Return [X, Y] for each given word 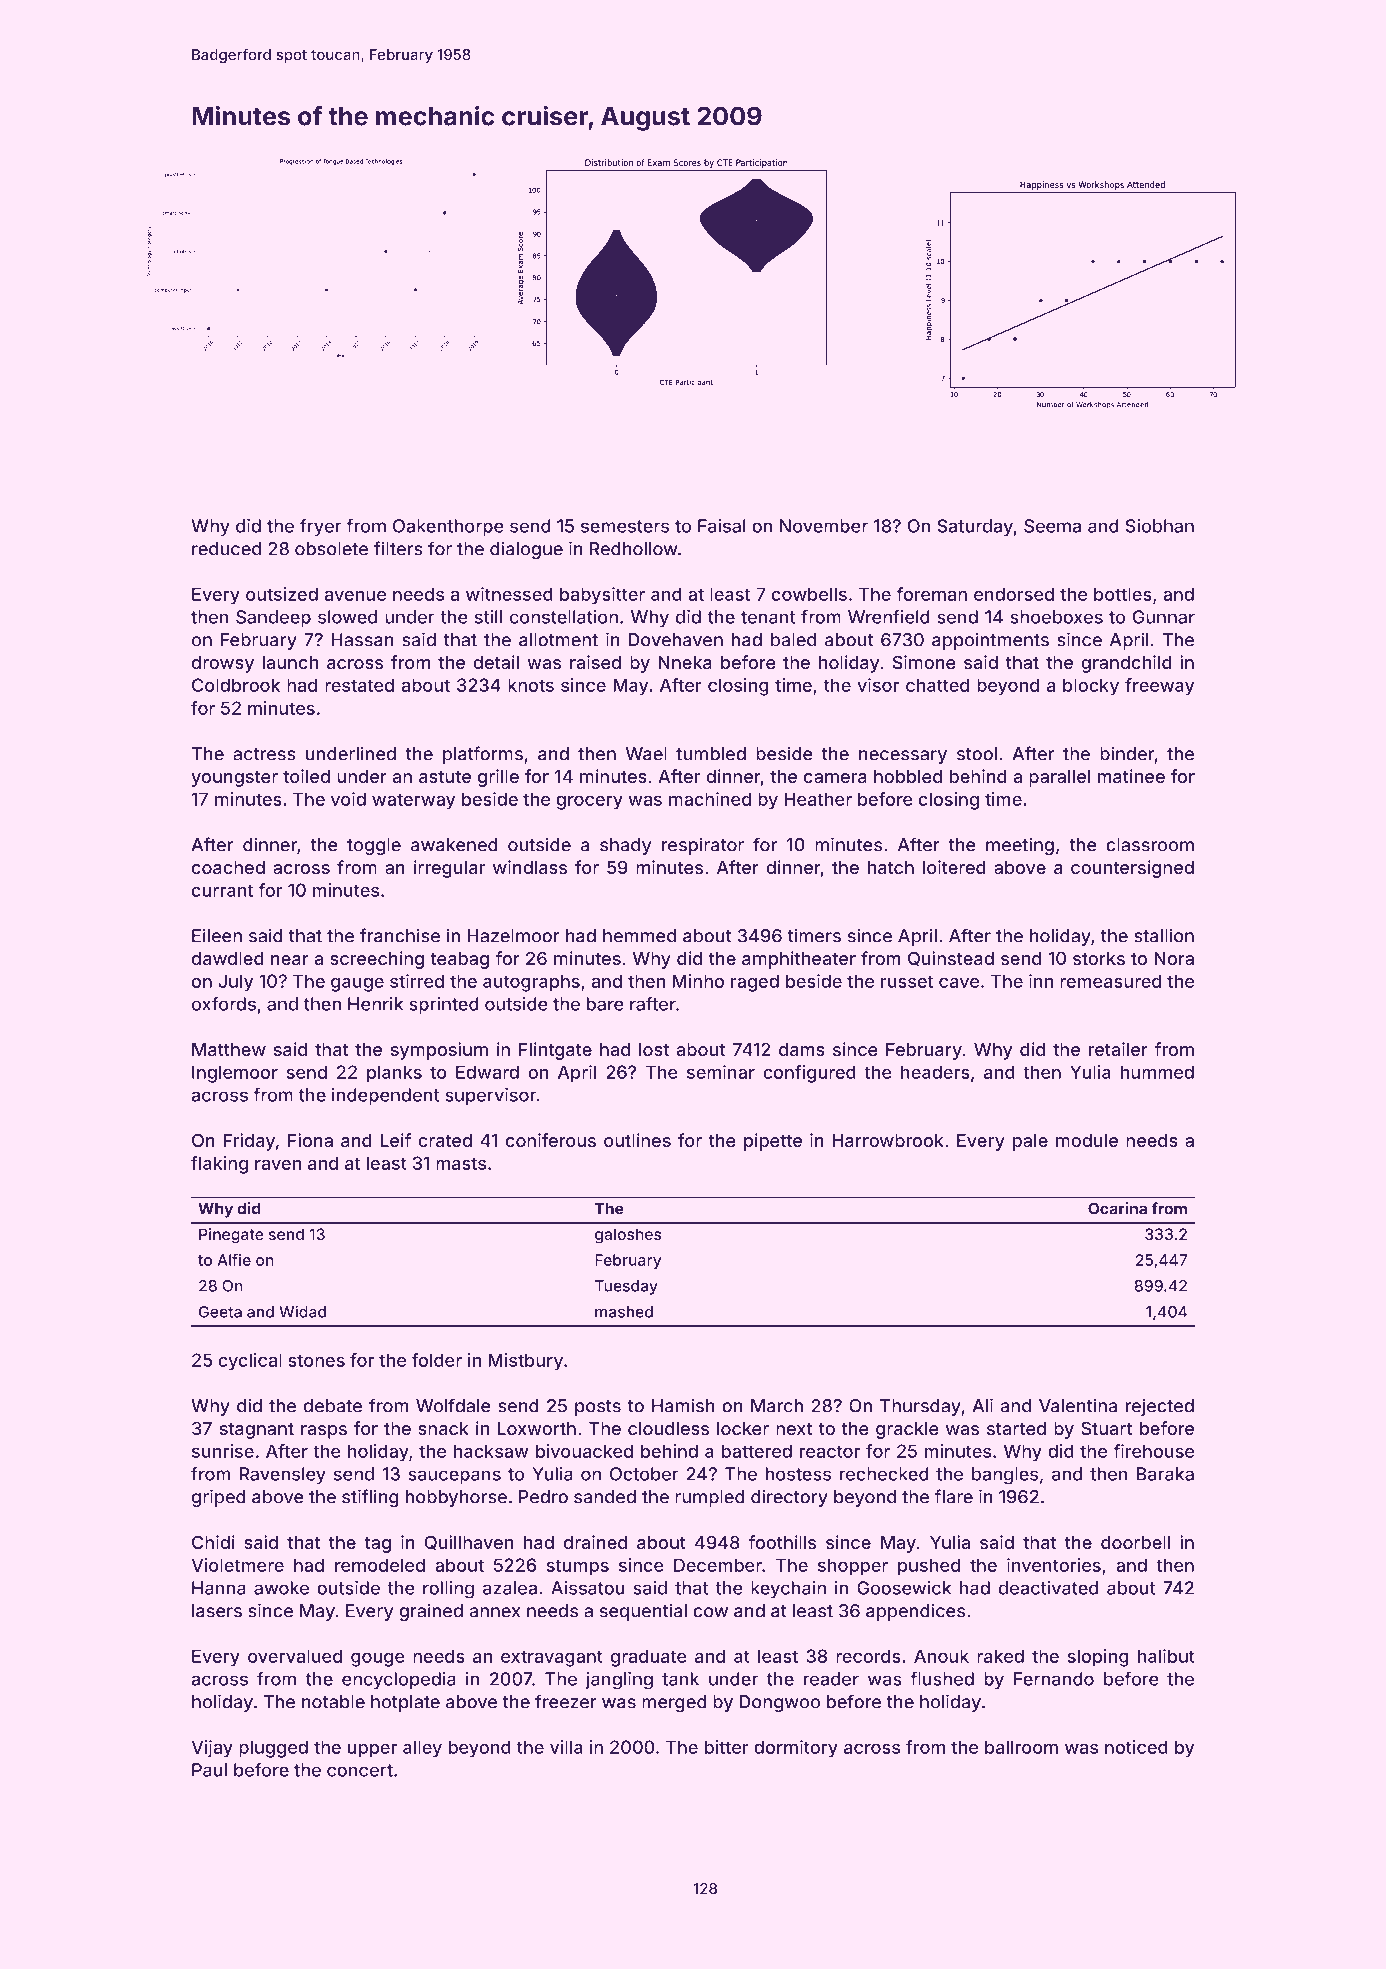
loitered [954, 867]
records [868, 1656]
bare [605, 1004]
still [488, 617]
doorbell [1136, 1542]
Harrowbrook [888, 1140]
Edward [487, 1072]
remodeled [380, 1565]
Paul [209, 1770]
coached [228, 867]
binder [1127, 753]
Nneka [685, 662]
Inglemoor [235, 1074]
